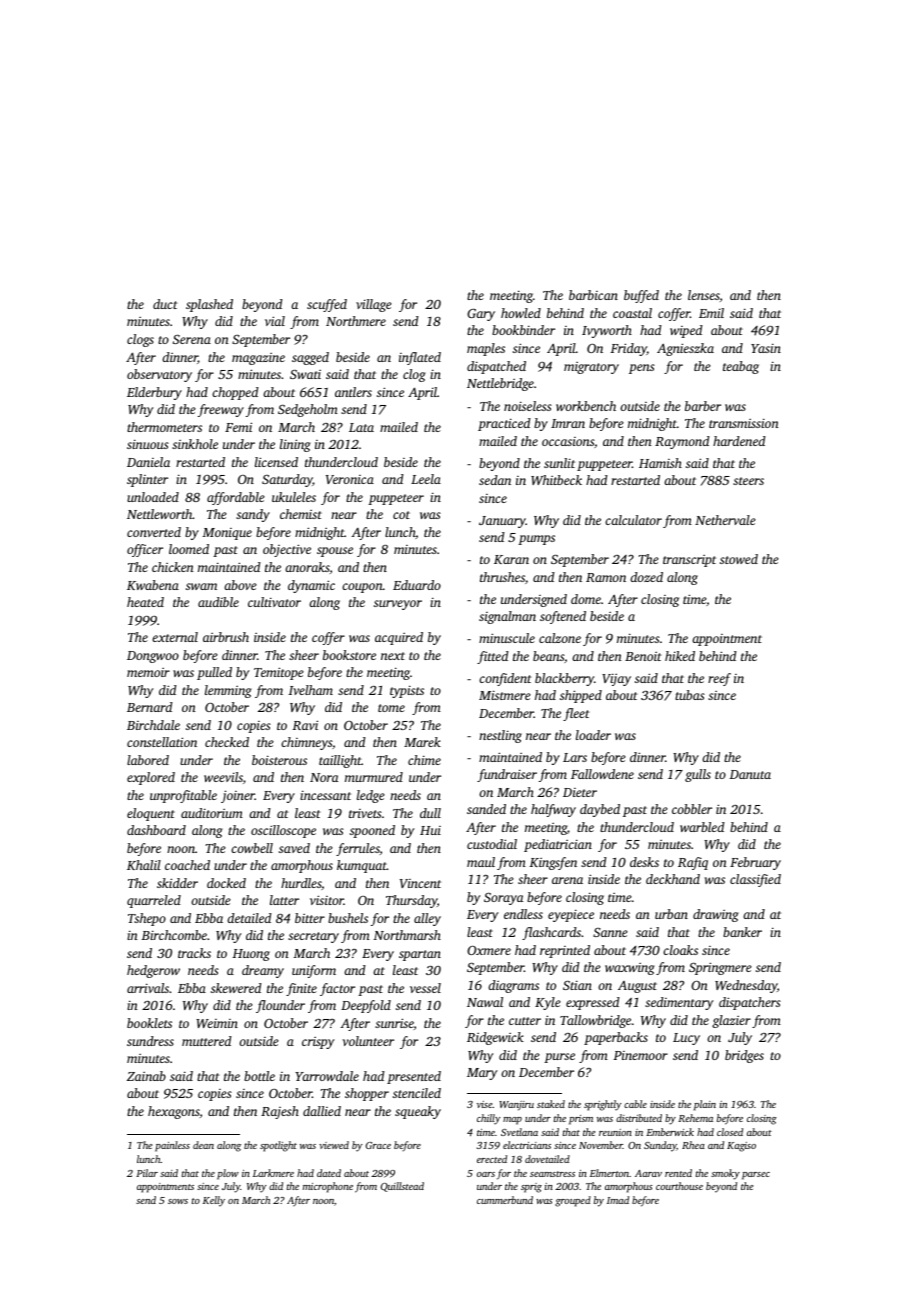 This image has width=908, height=1316. What do you see at coordinates (507, 775) in the image?
I see `fundraiser` at bounding box center [507, 775].
